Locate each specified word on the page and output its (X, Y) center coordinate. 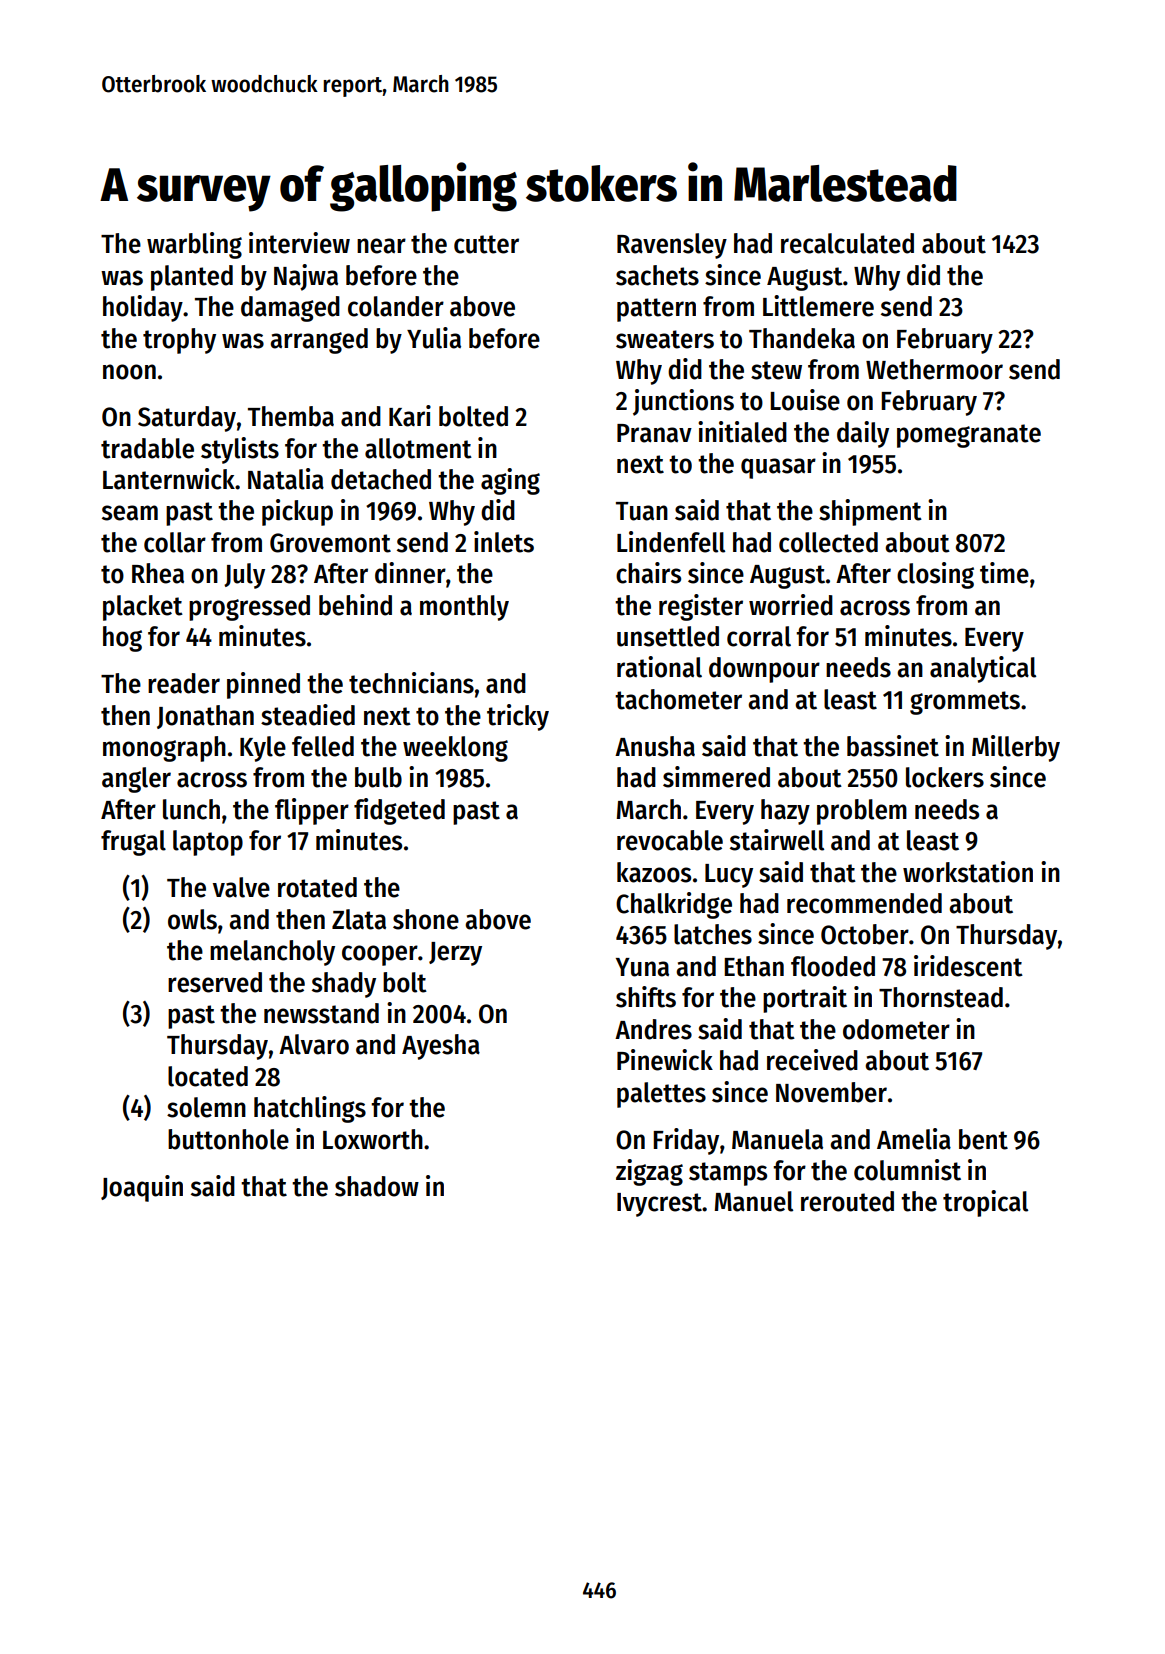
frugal (133, 843)
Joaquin (142, 1188)
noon (129, 372)
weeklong (455, 749)
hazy (785, 812)
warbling (194, 245)
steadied (308, 715)
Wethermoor (934, 369)
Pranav (654, 433)
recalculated (847, 243)
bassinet (893, 746)
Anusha (655, 746)
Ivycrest (659, 1205)
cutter (486, 244)
